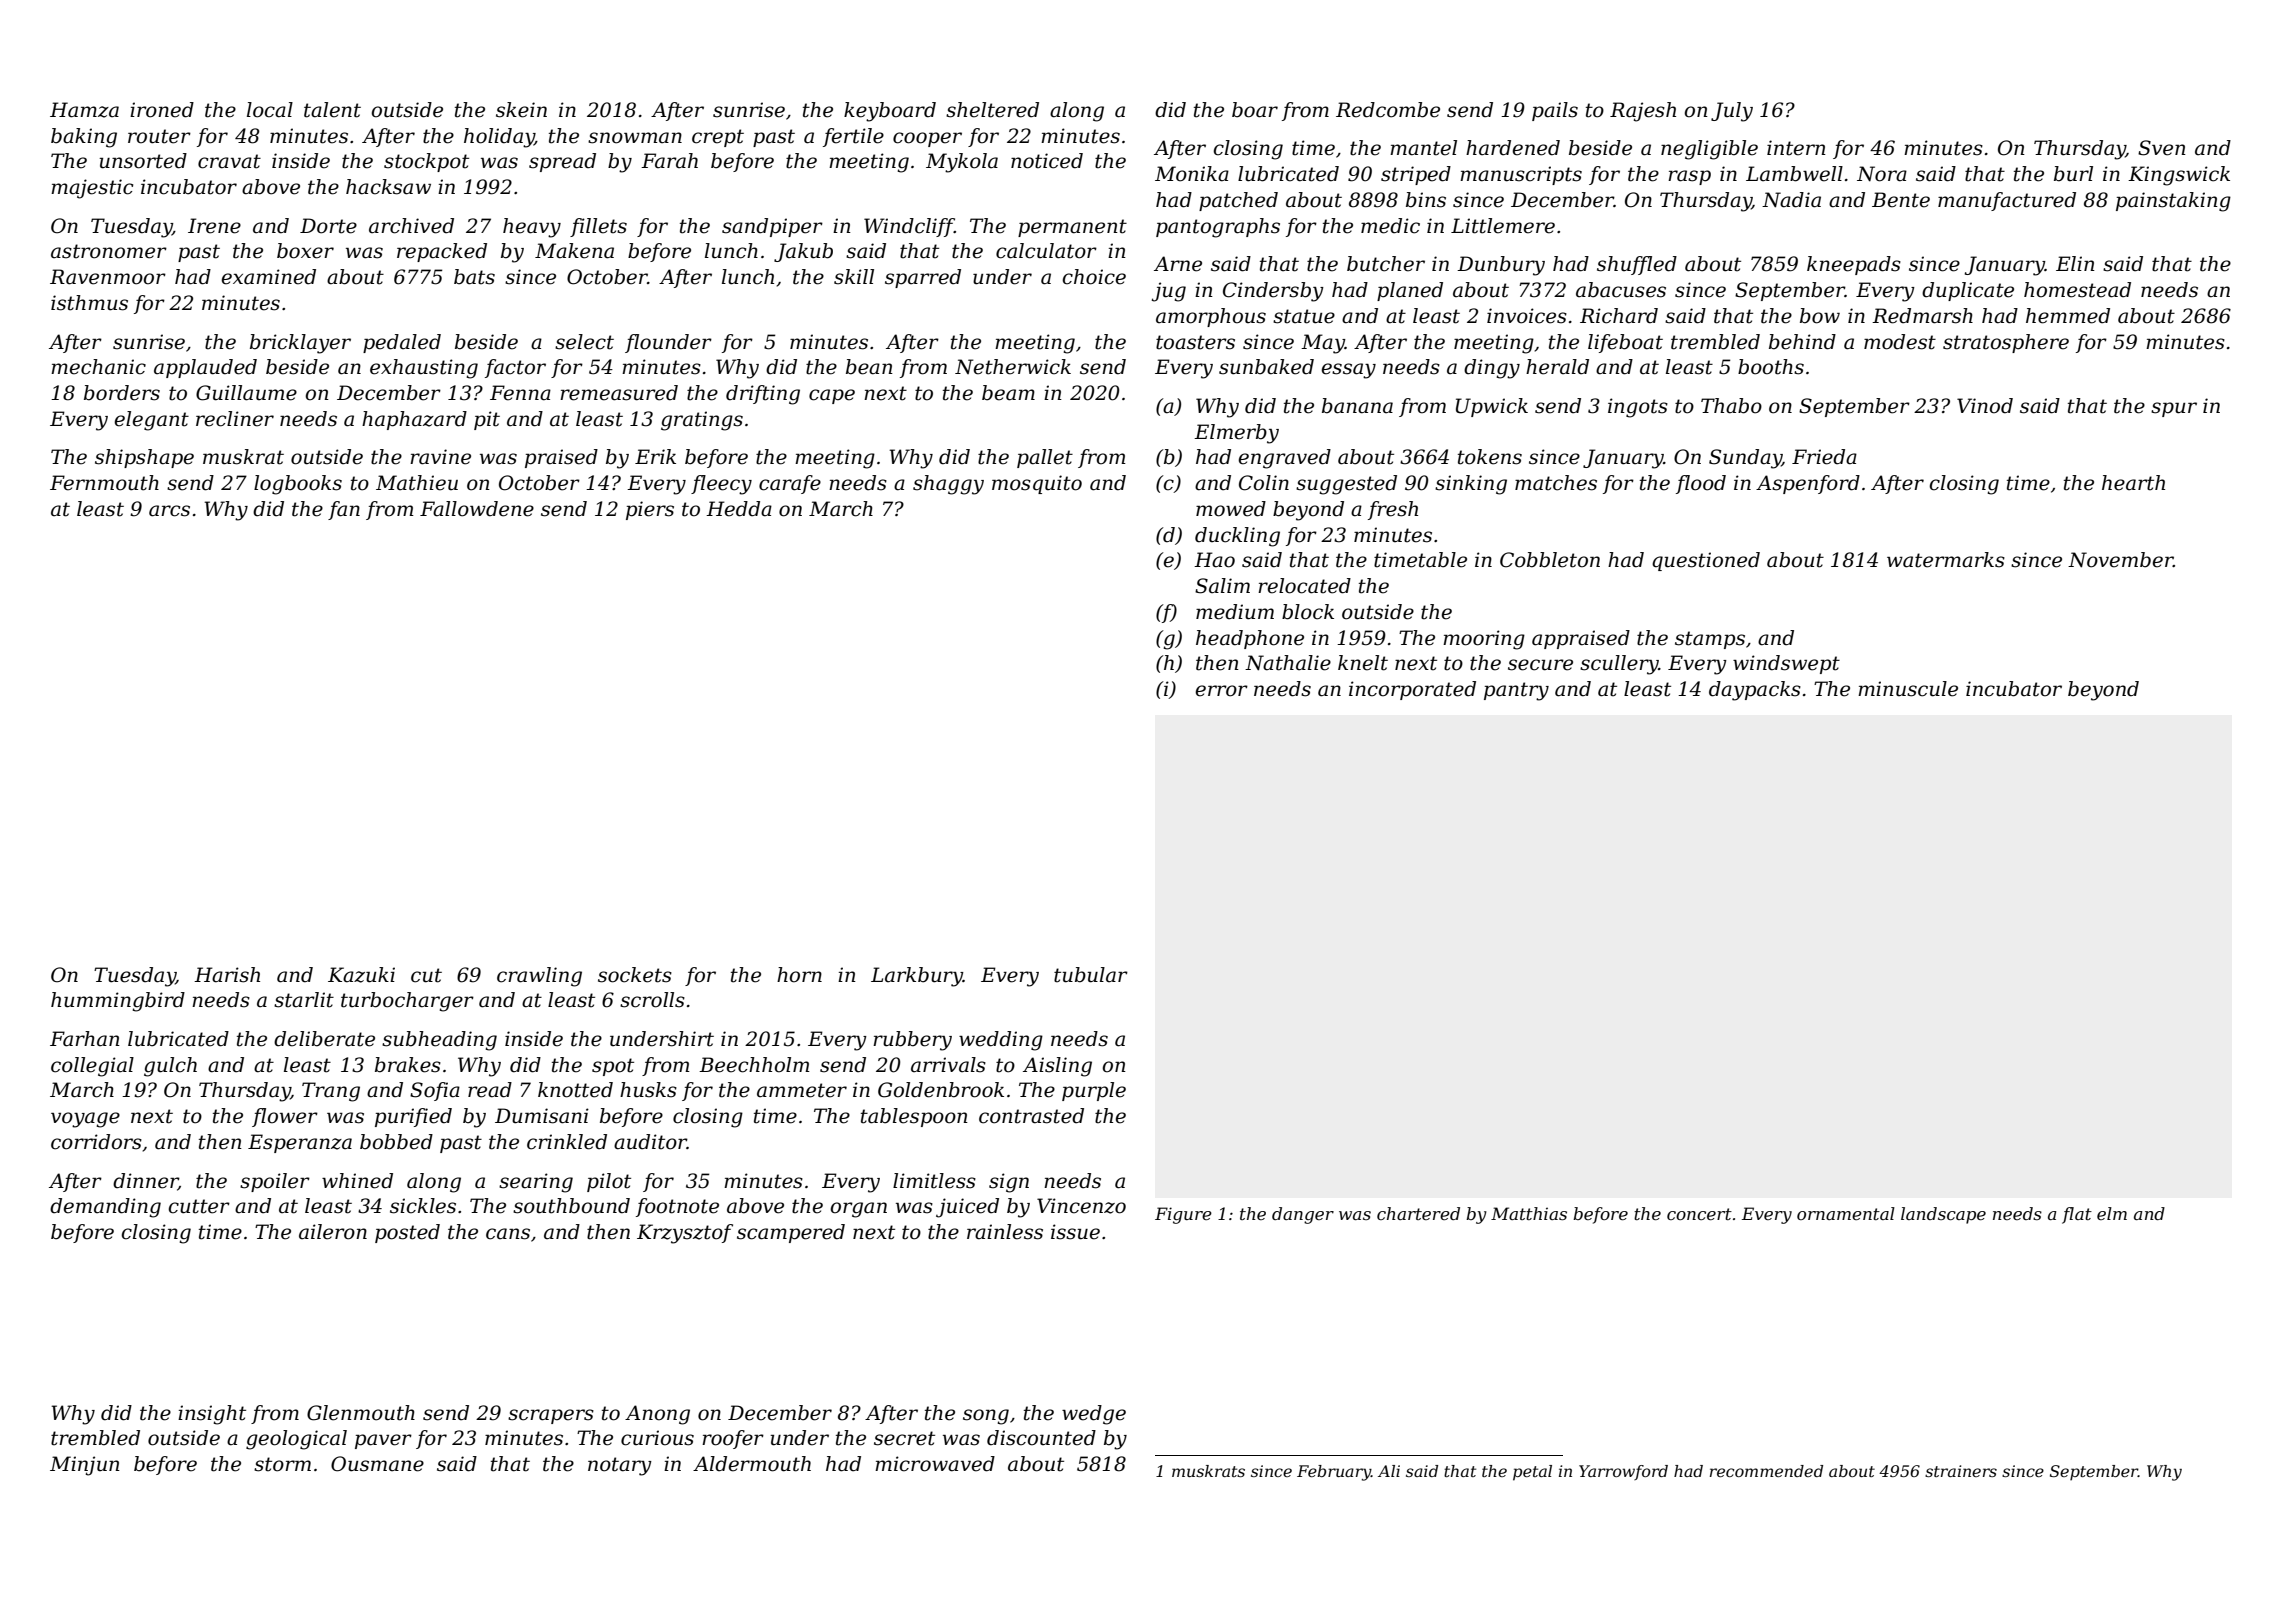  Describe the element at coordinates (620, 1466) in the screenshot. I see `notary` at that location.
